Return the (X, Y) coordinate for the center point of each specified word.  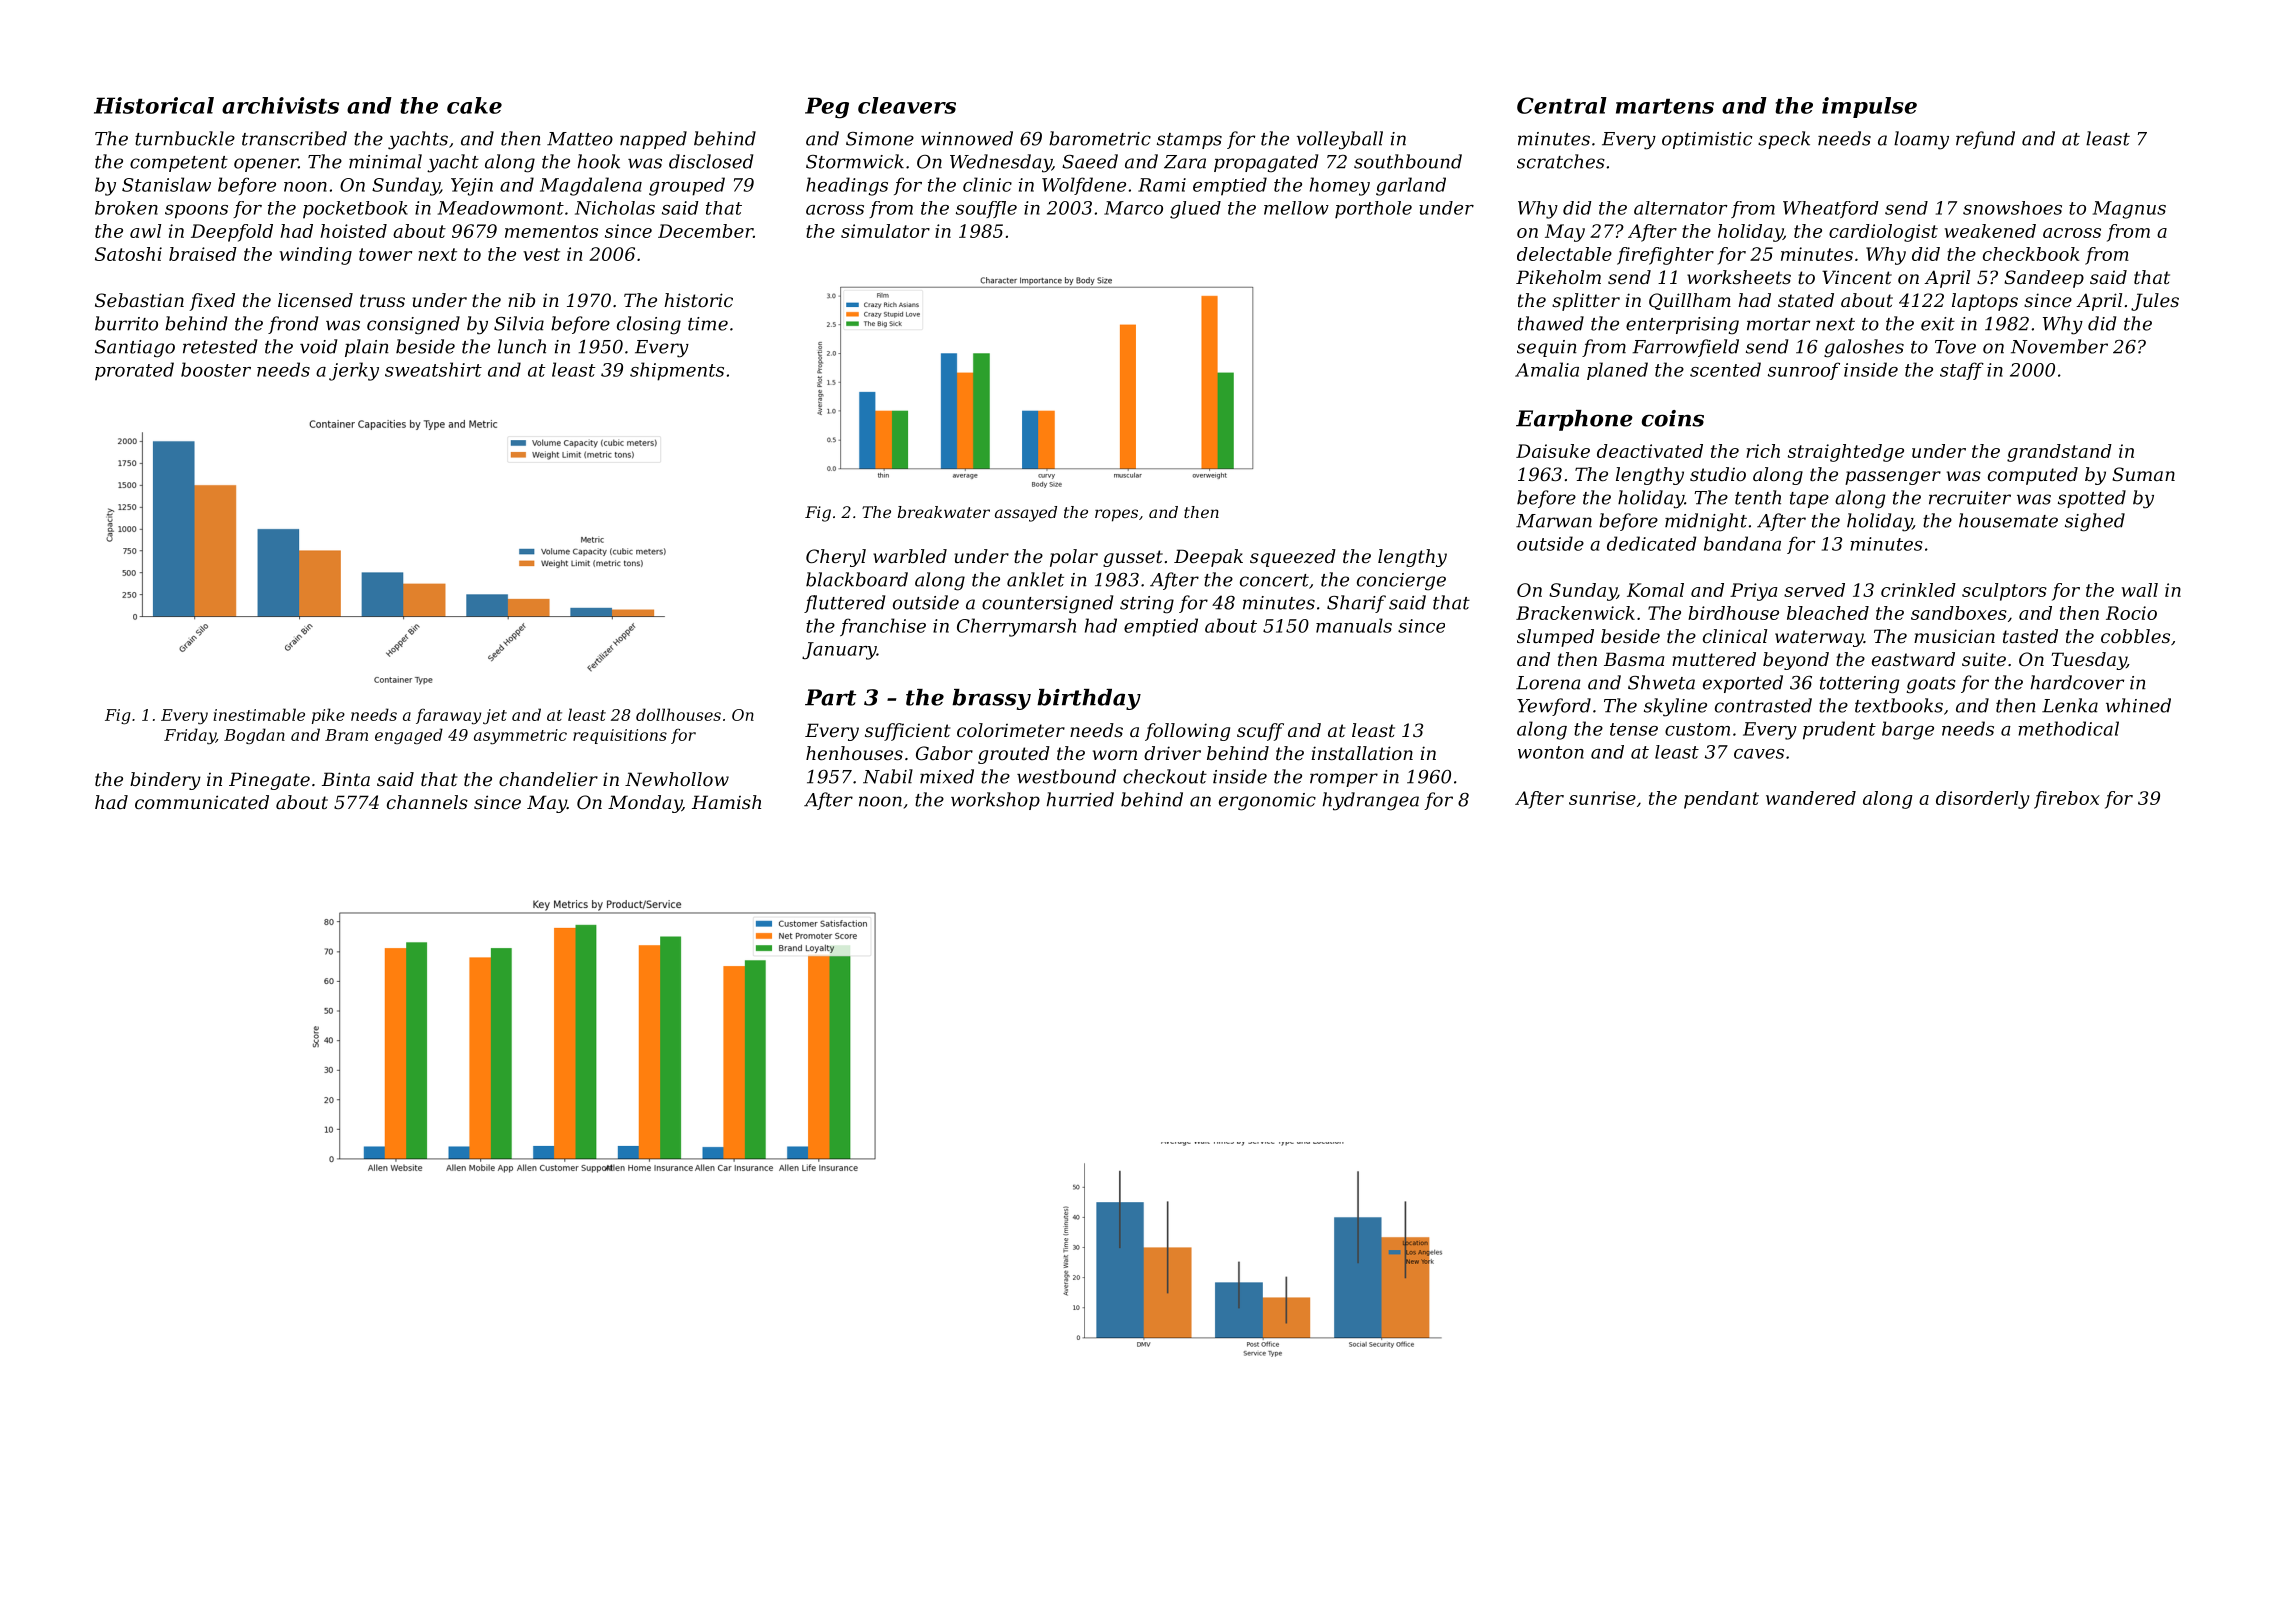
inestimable (259, 714)
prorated (134, 371)
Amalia (1547, 369)
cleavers (907, 105)
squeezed (1293, 558)
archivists (280, 105)
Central (1562, 105)
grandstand (2059, 453)
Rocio (2131, 613)
